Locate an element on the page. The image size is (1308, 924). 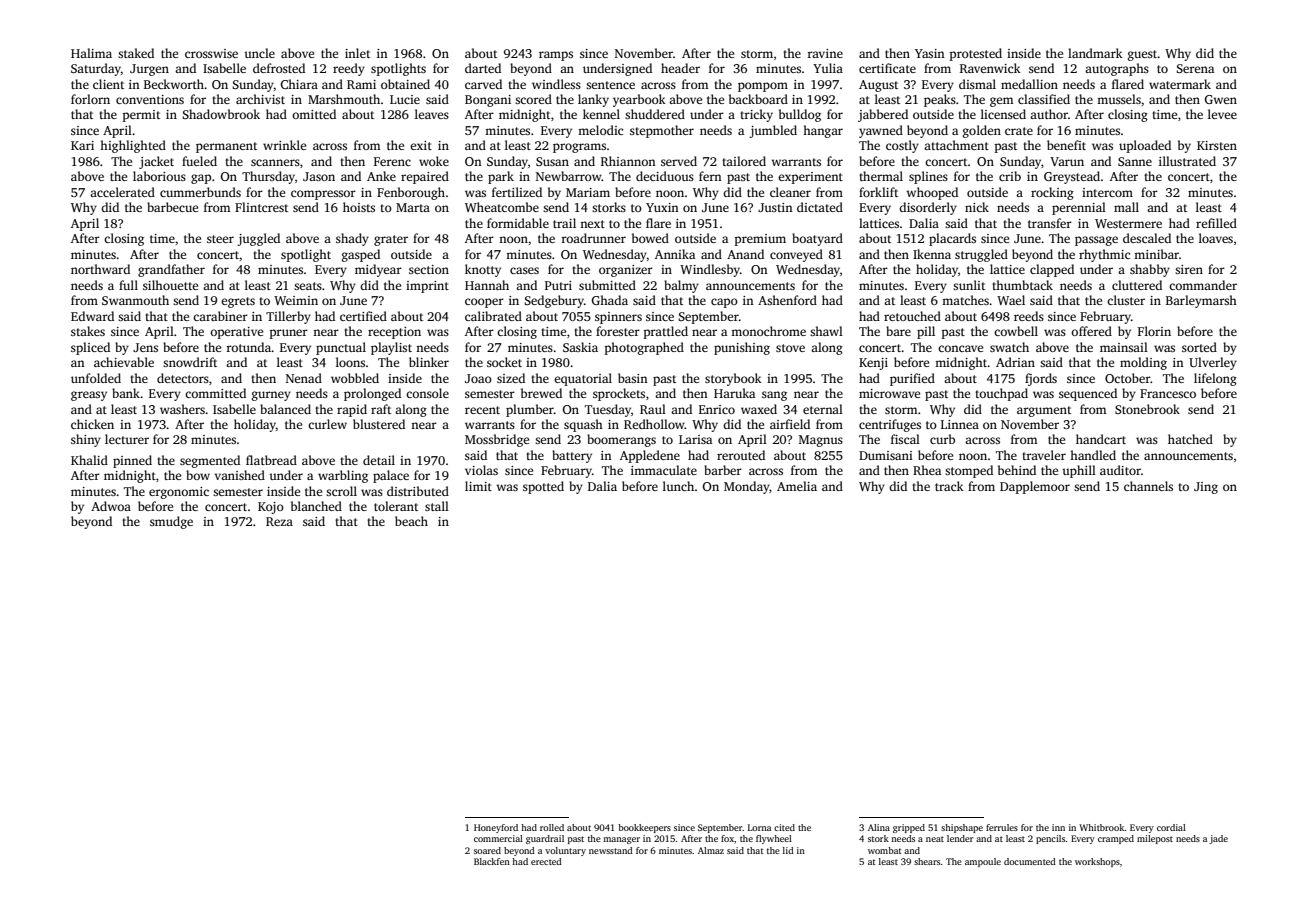
yearbook is located at coordinates (639, 100).
